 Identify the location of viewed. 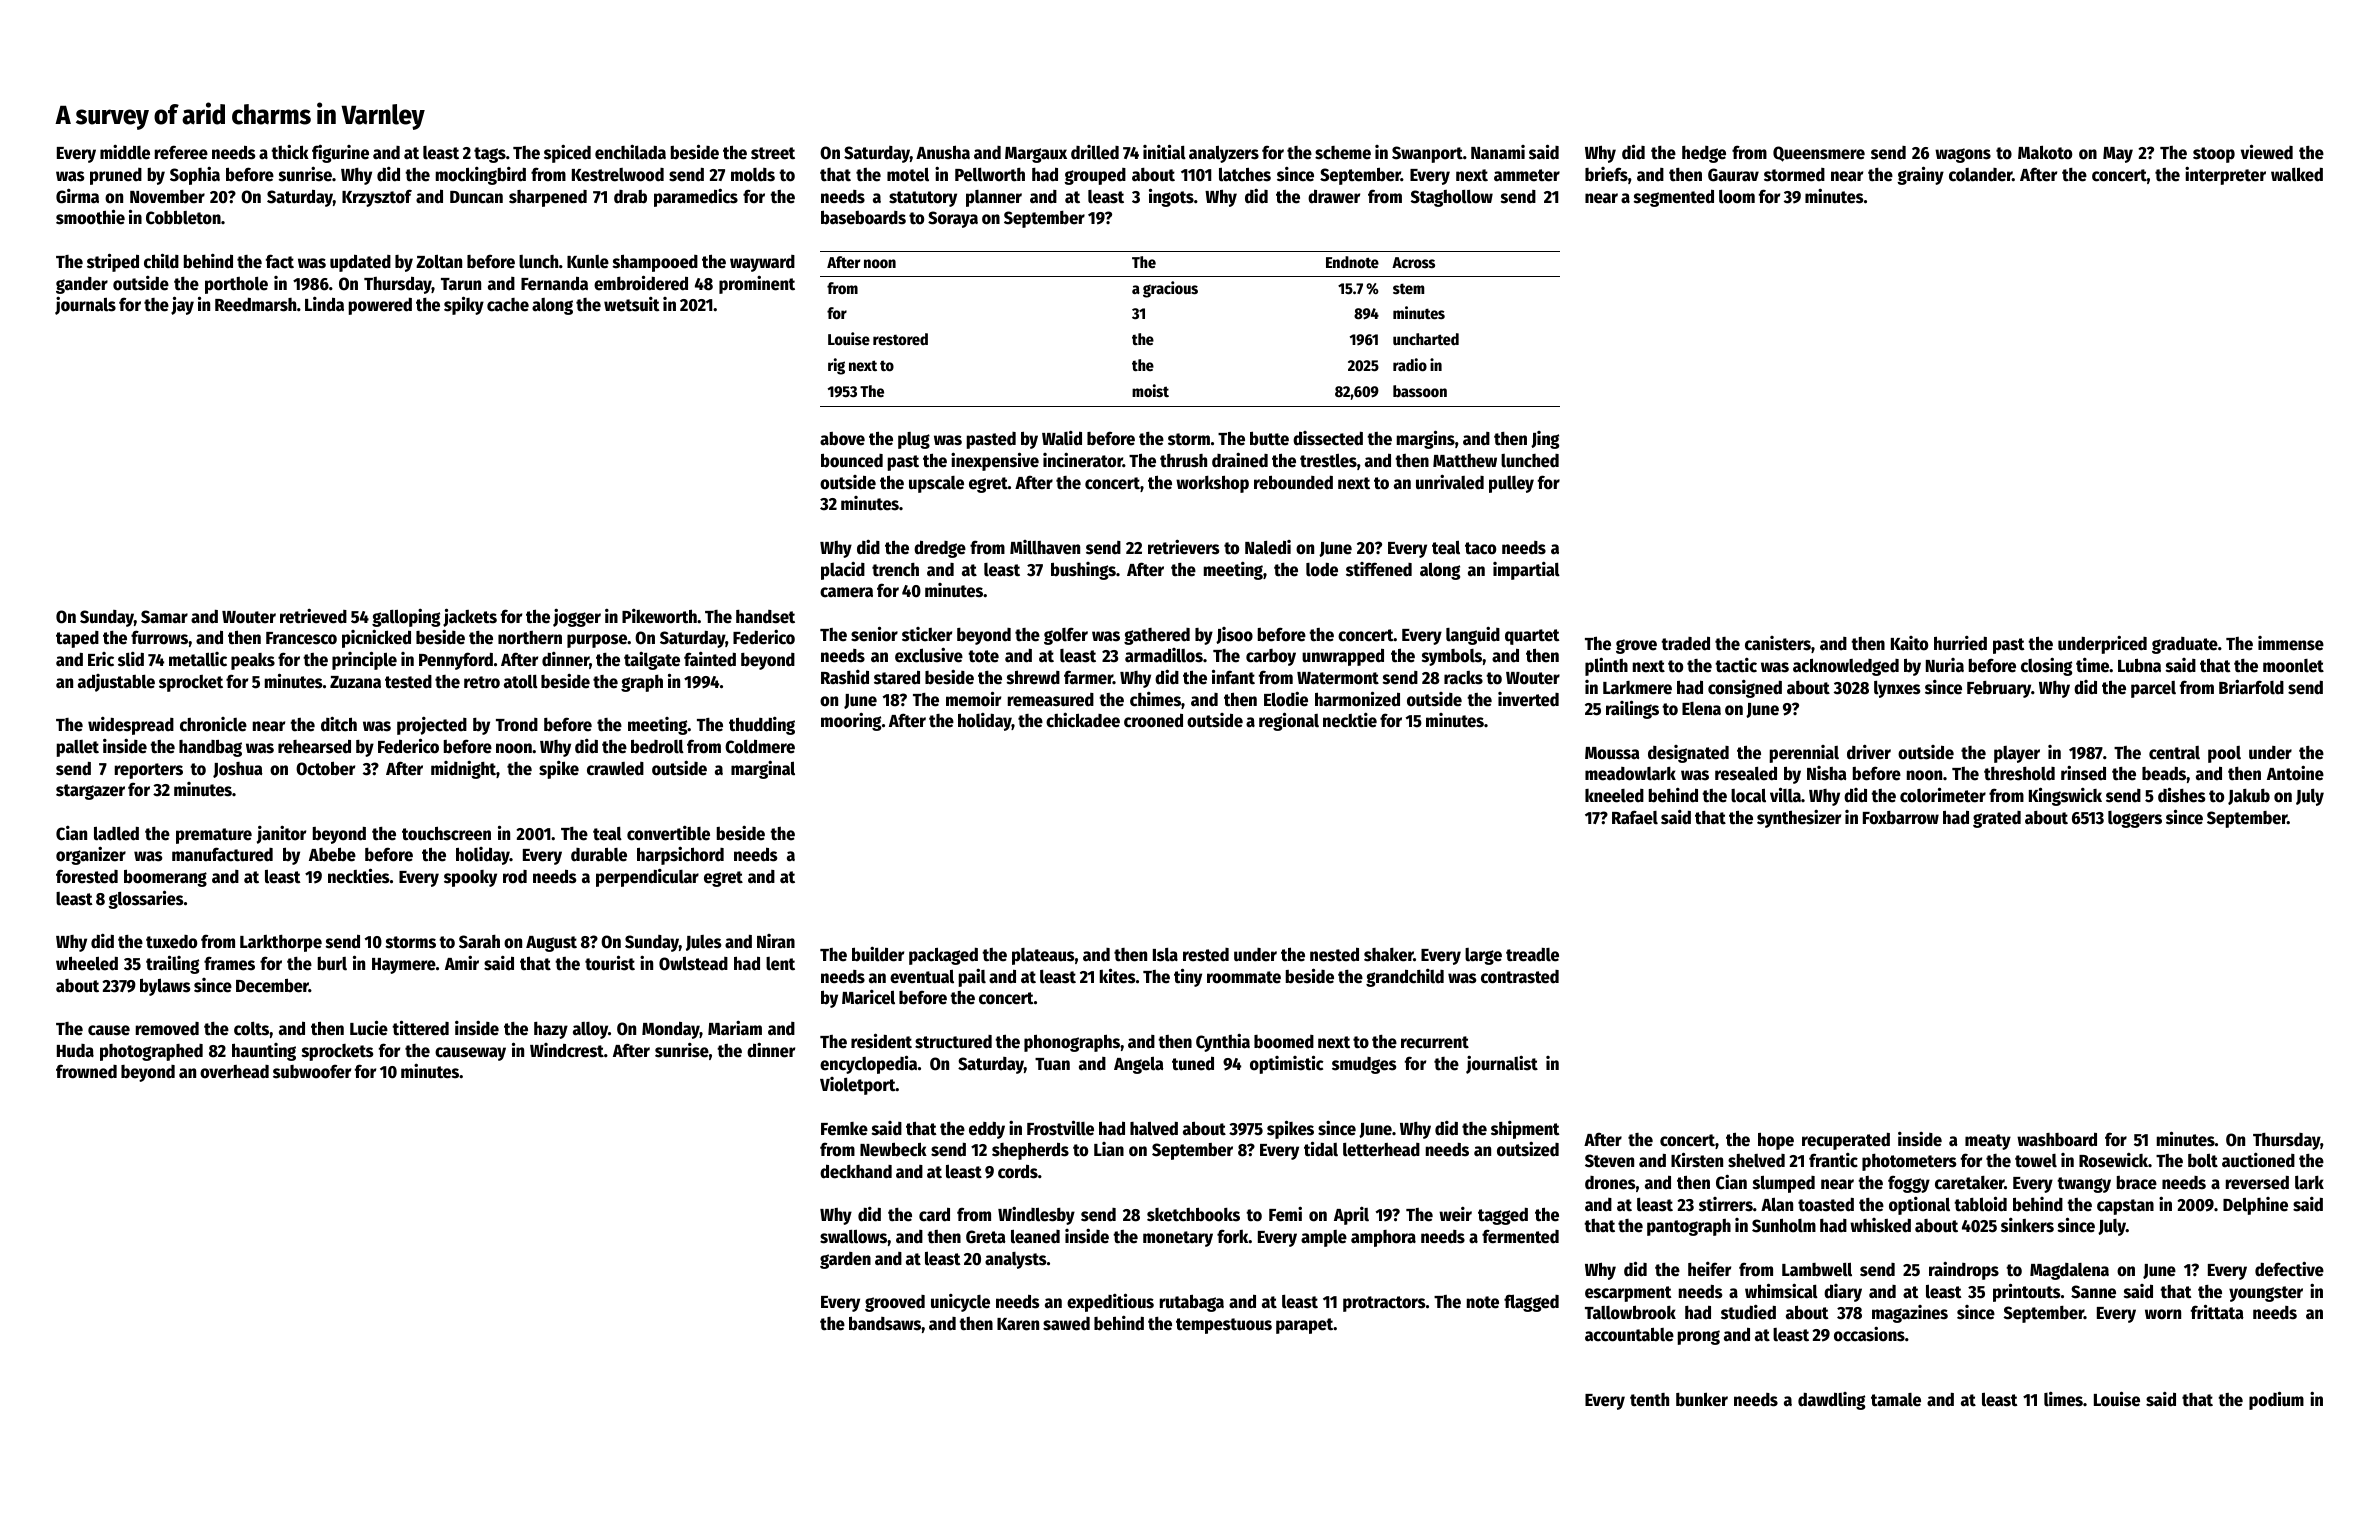
(2267, 152).
